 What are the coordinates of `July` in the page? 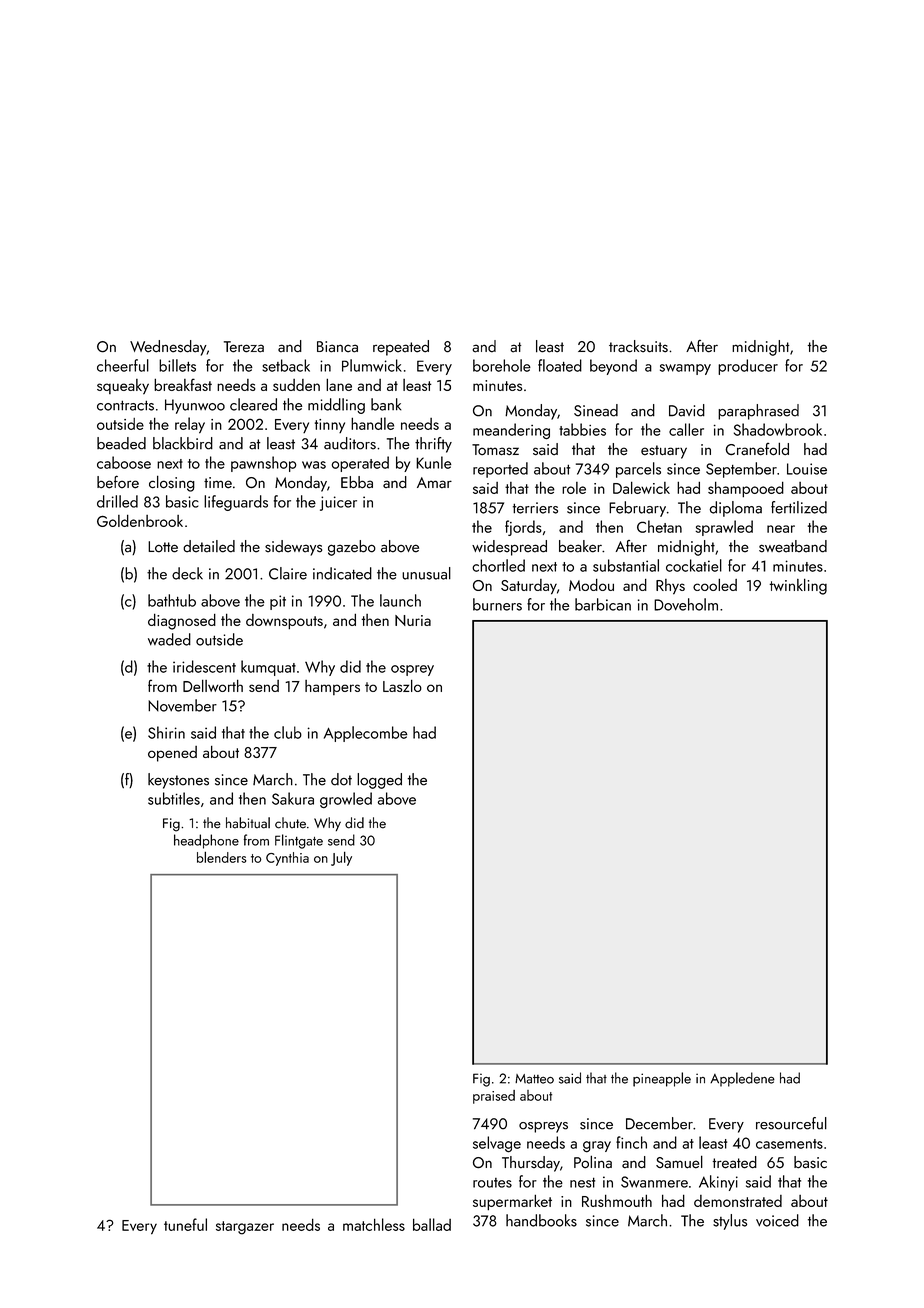 It's located at (341, 858).
